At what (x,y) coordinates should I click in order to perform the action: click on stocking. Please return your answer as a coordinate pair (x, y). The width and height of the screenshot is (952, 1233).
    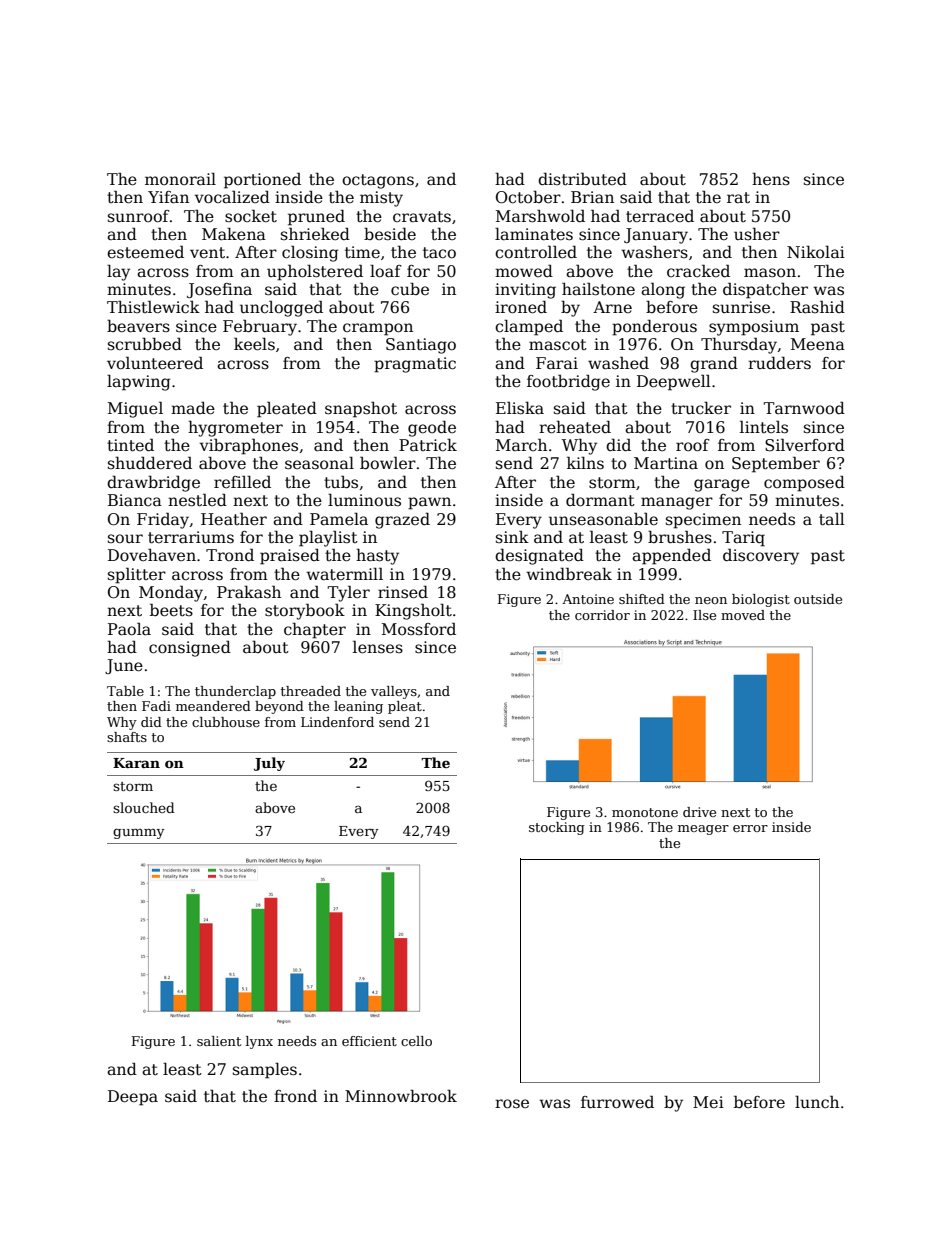
    Looking at the image, I should click on (557, 828).
